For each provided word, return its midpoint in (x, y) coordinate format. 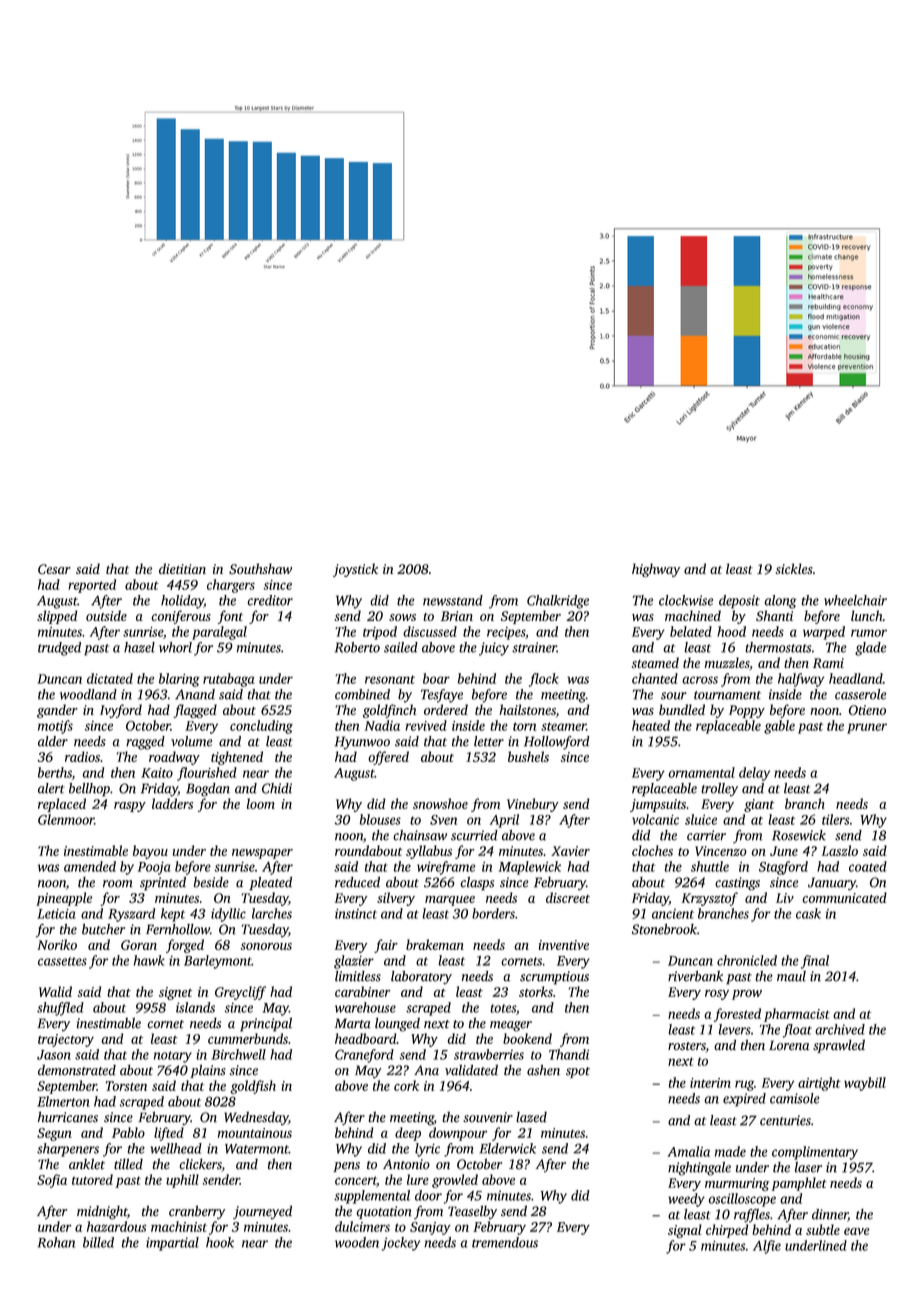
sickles (794, 568)
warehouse (365, 1007)
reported (92, 586)
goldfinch (389, 711)
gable (779, 727)
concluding (261, 727)
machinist (179, 1226)
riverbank (695, 976)
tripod (380, 633)
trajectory (66, 1040)
